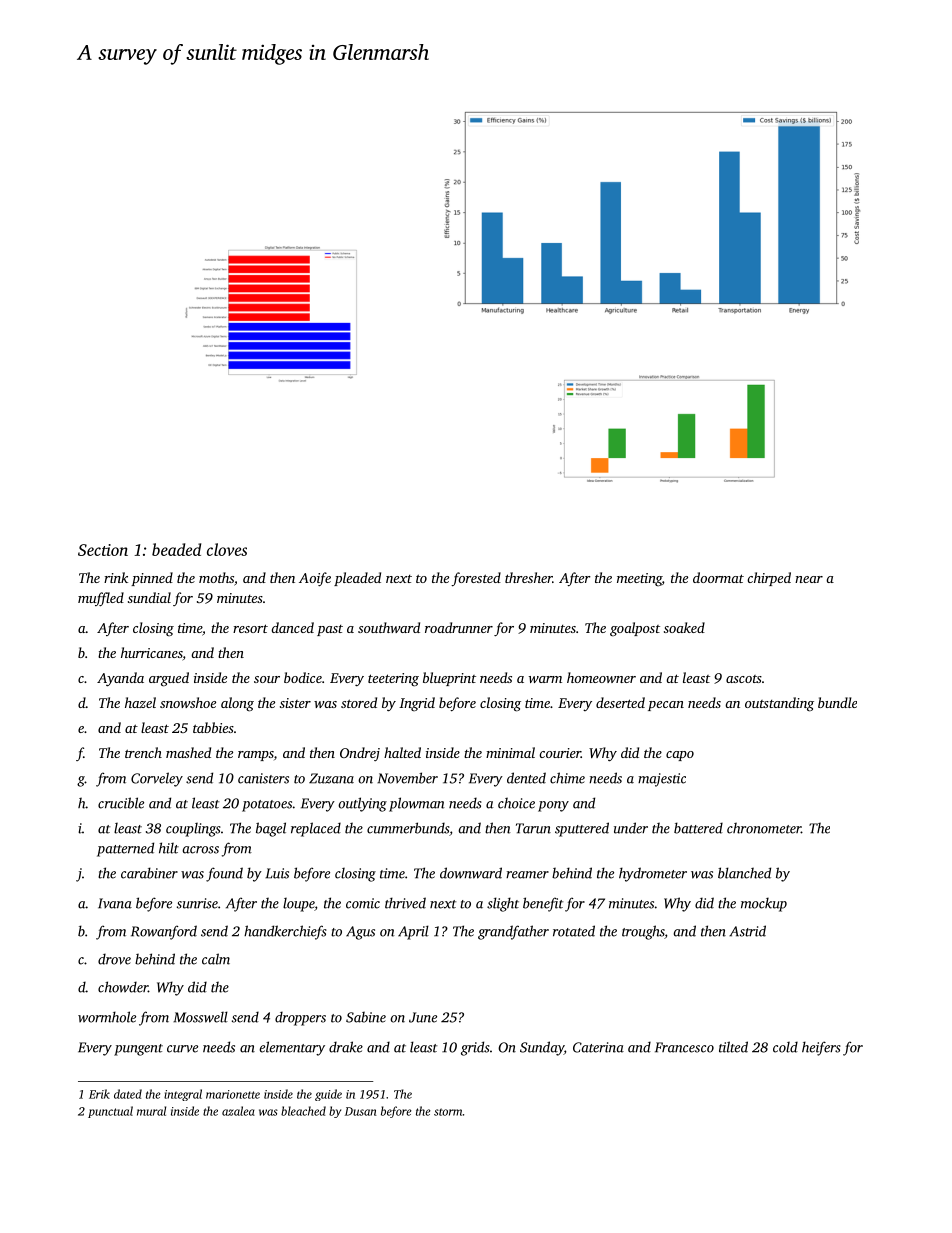  I want to click on near, so click(809, 579).
